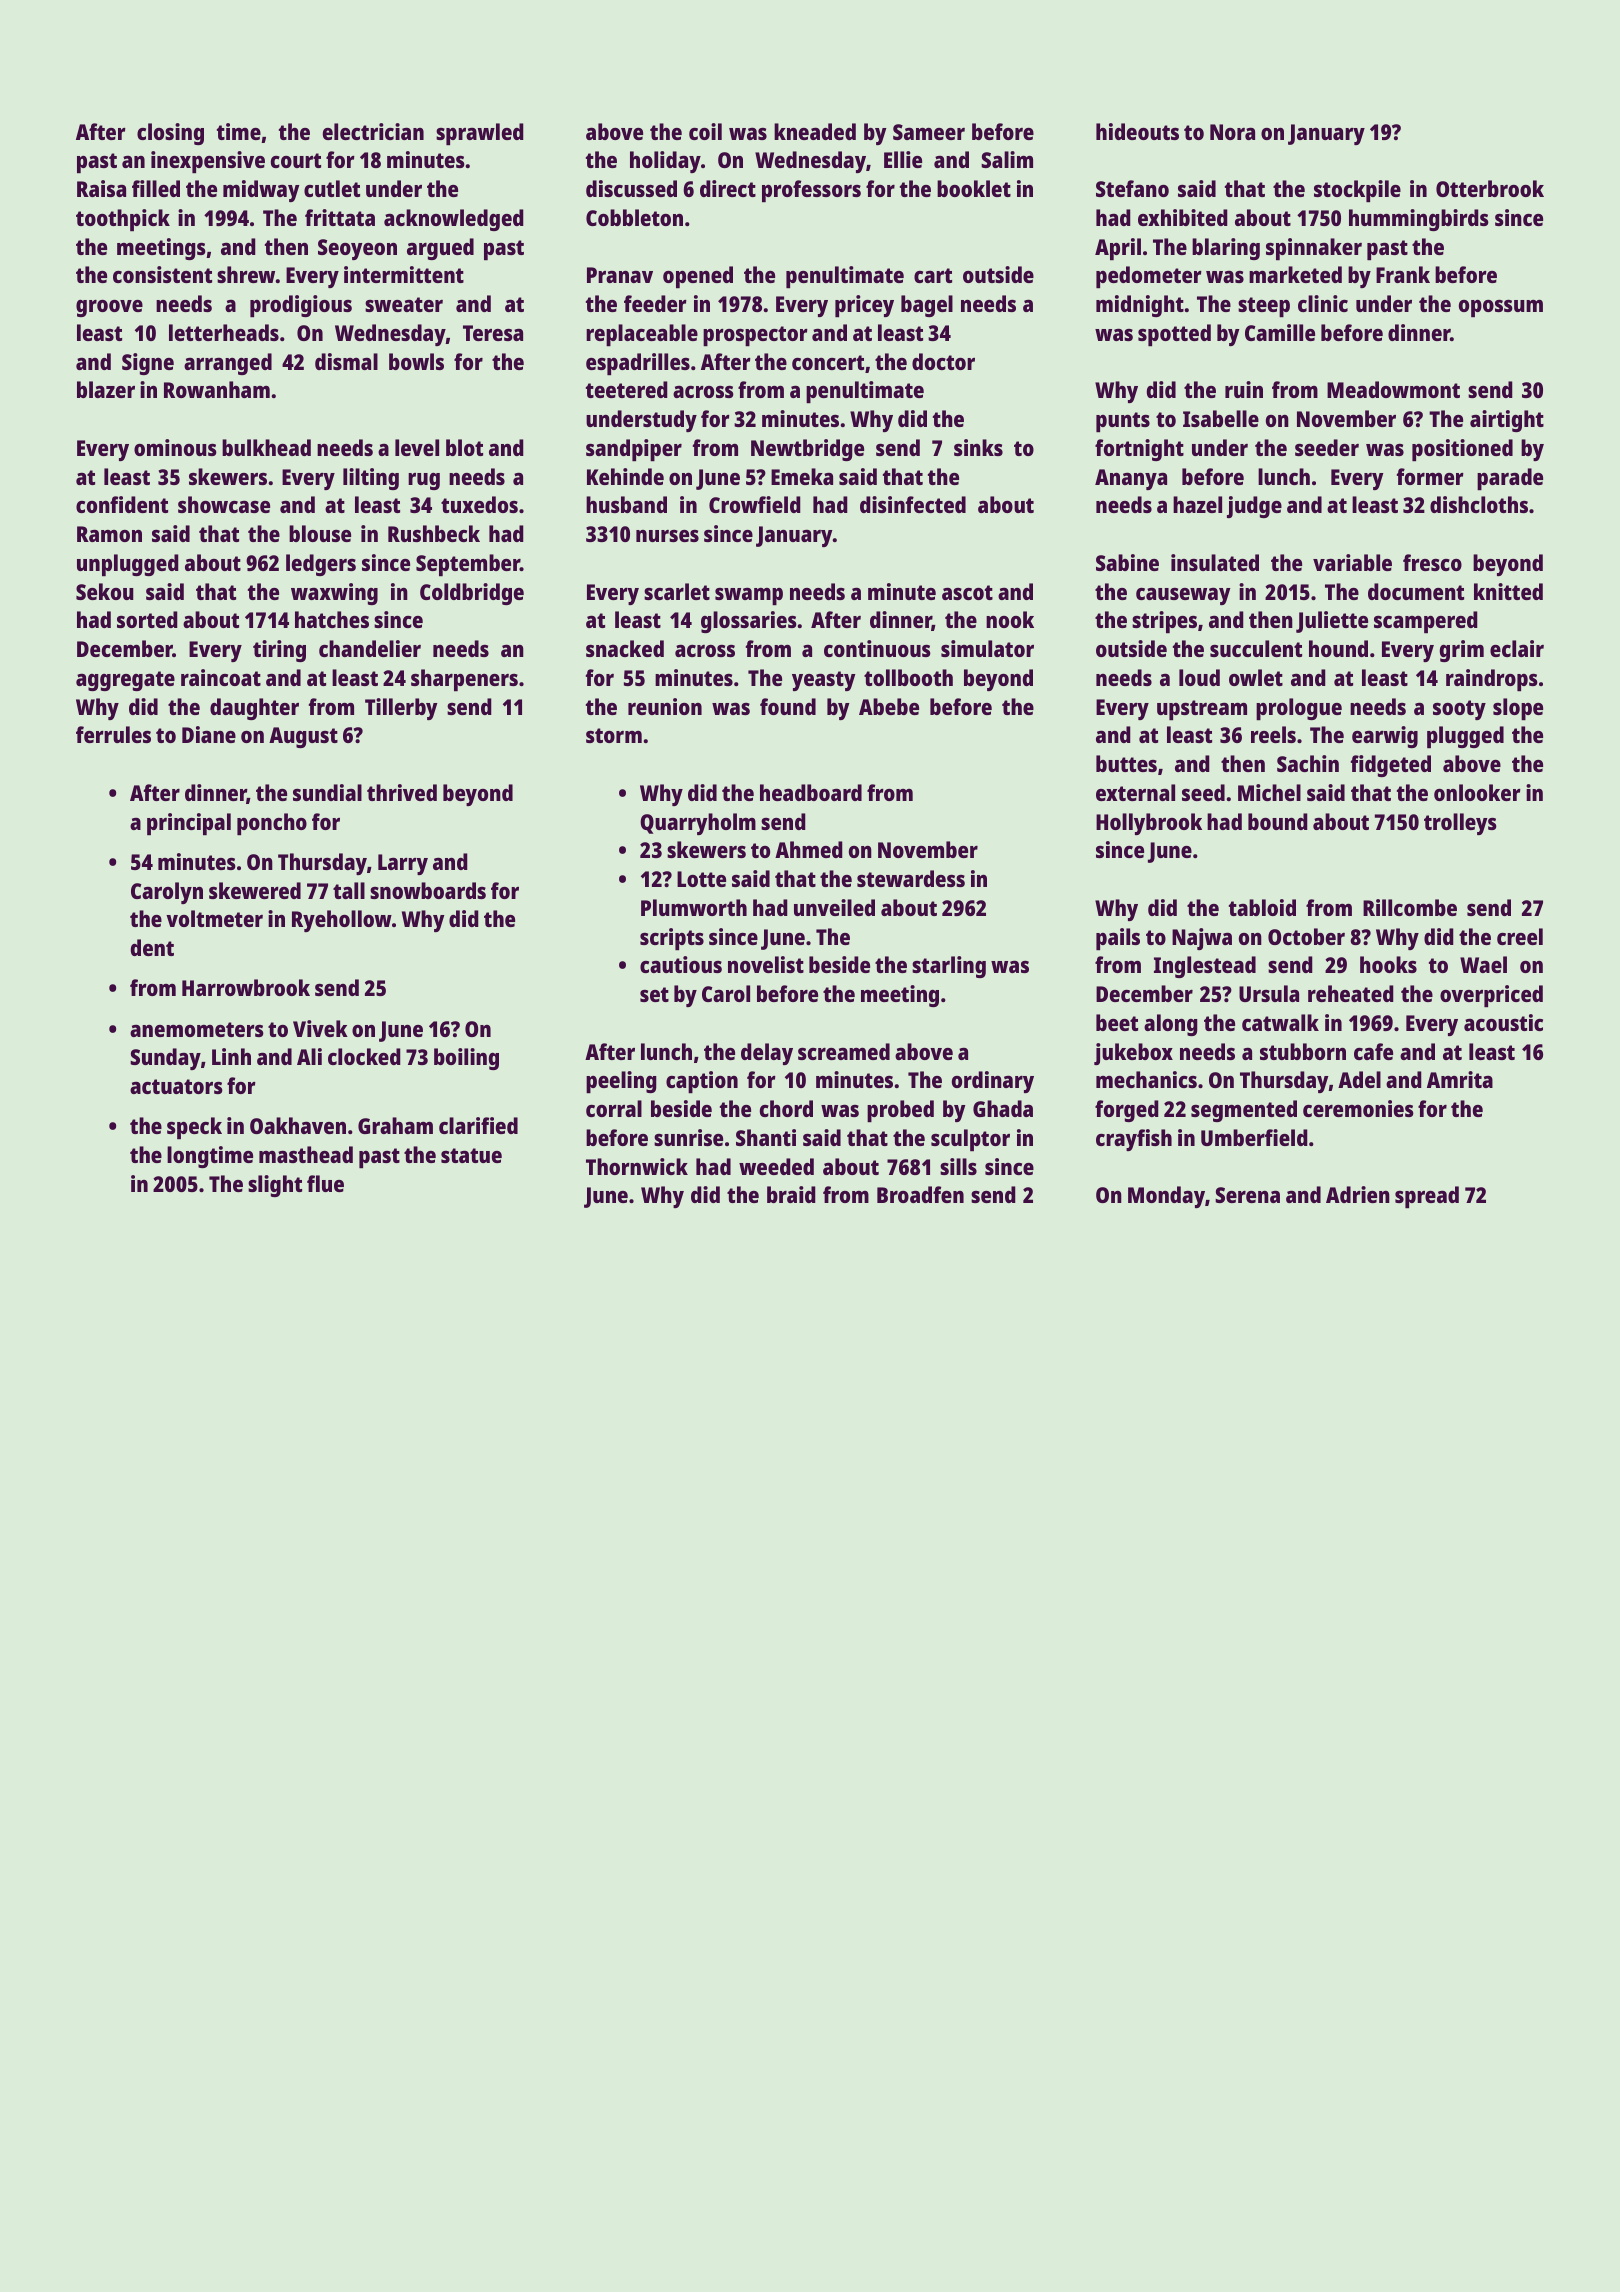  What do you see at coordinates (974, 188) in the screenshot?
I see `booklet` at bounding box center [974, 188].
